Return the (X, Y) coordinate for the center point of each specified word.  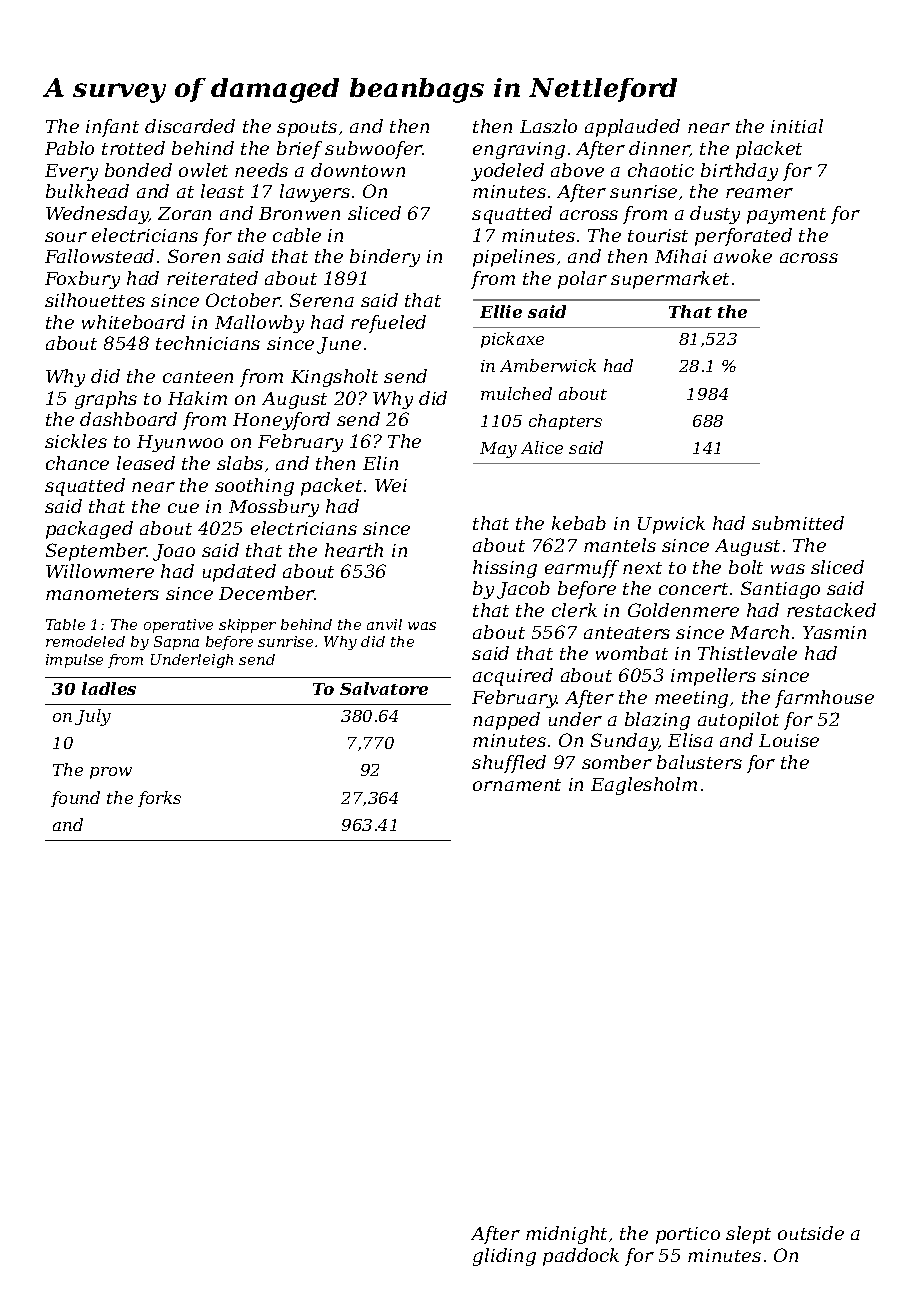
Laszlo (548, 126)
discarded (190, 126)
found (75, 799)
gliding (504, 1257)
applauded (632, 128)
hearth (354, 550)
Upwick (671, 525)
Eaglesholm (644, 786)
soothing (254, 487)
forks (159, 799)
